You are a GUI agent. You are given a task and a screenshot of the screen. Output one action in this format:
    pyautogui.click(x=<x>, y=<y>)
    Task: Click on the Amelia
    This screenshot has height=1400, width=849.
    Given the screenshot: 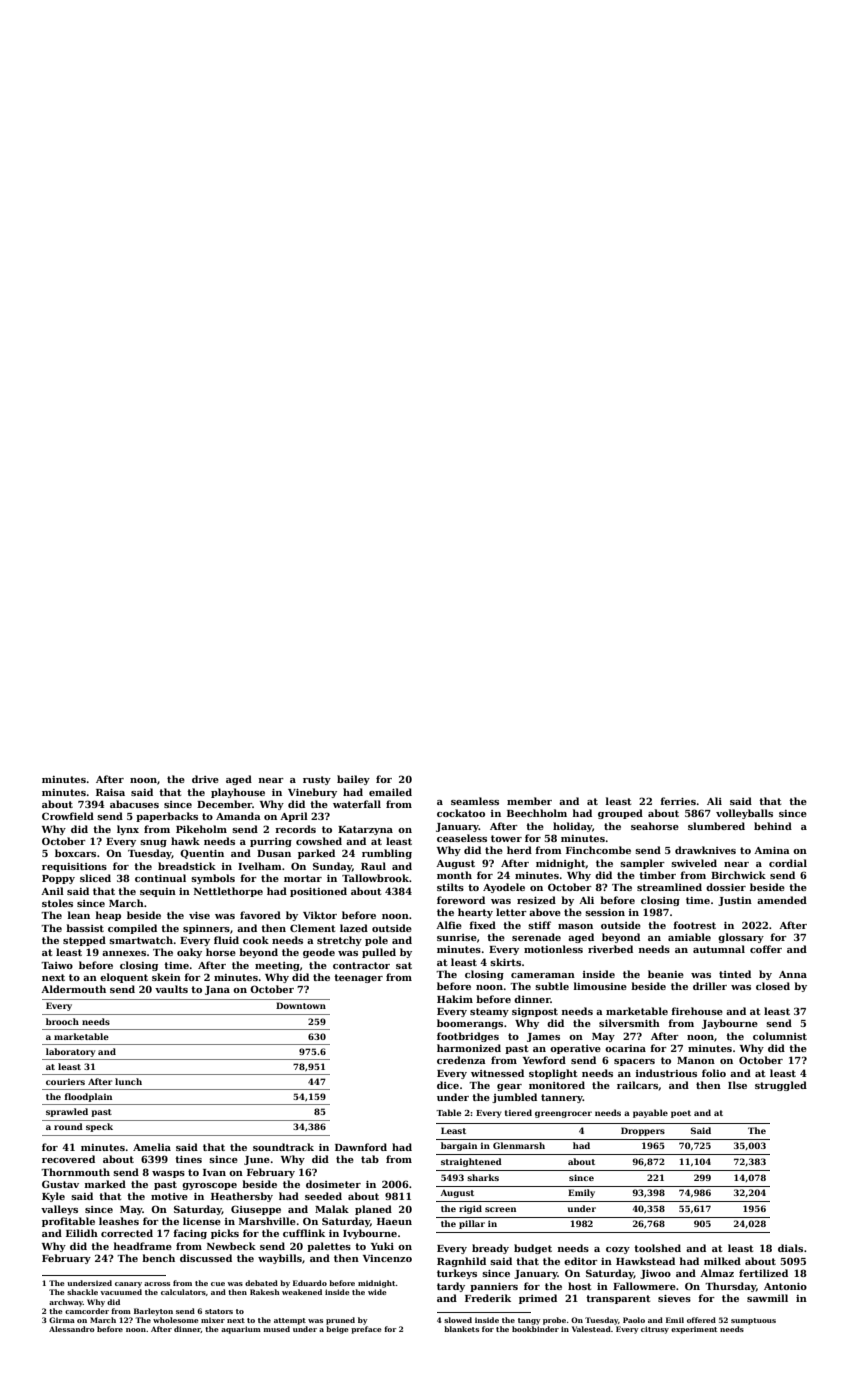 What is the action you would take?
    pyautogui.click(x=152, y=1147)
